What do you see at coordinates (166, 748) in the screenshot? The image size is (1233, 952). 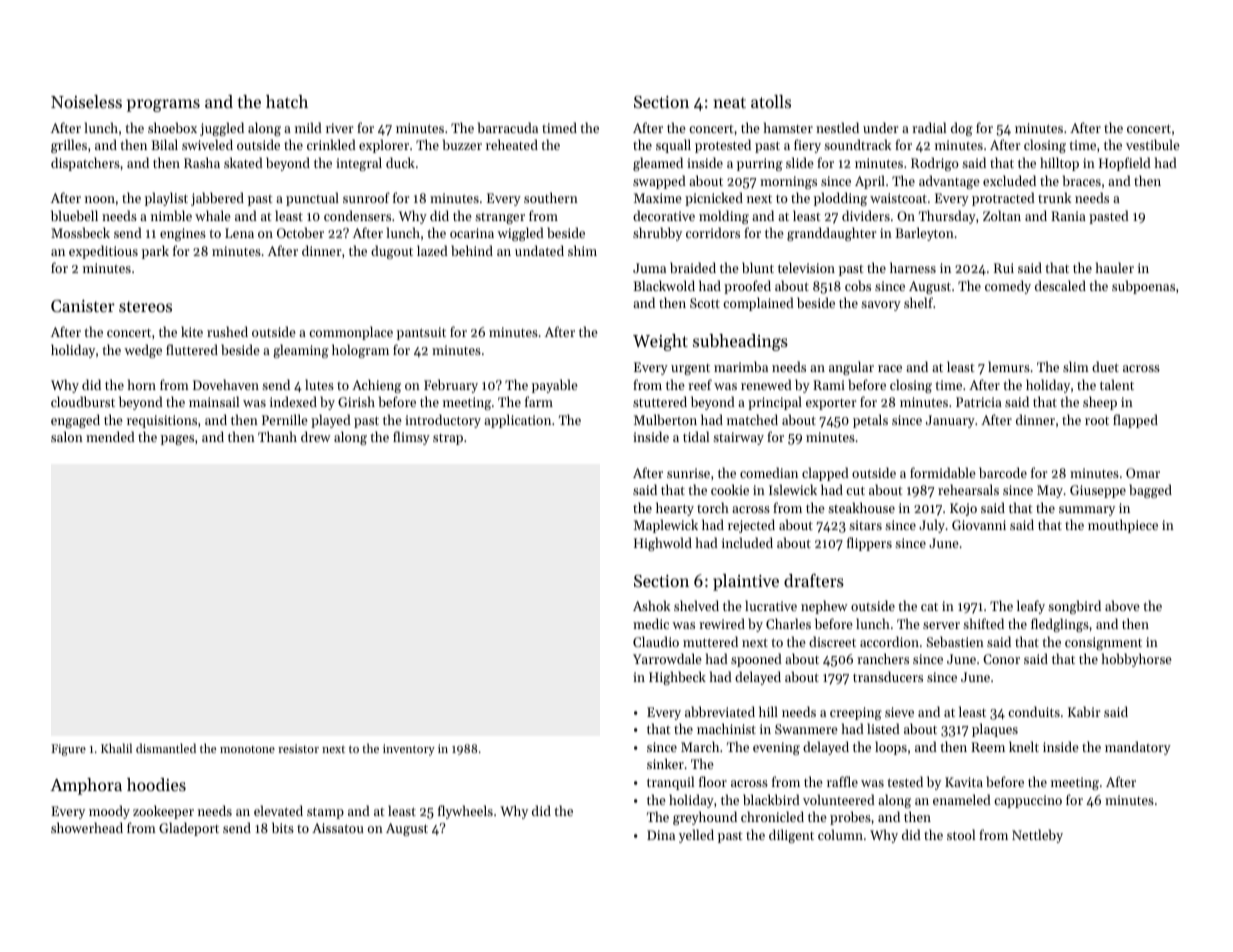 I see `dismantled` at bounding box center [166, 748].
